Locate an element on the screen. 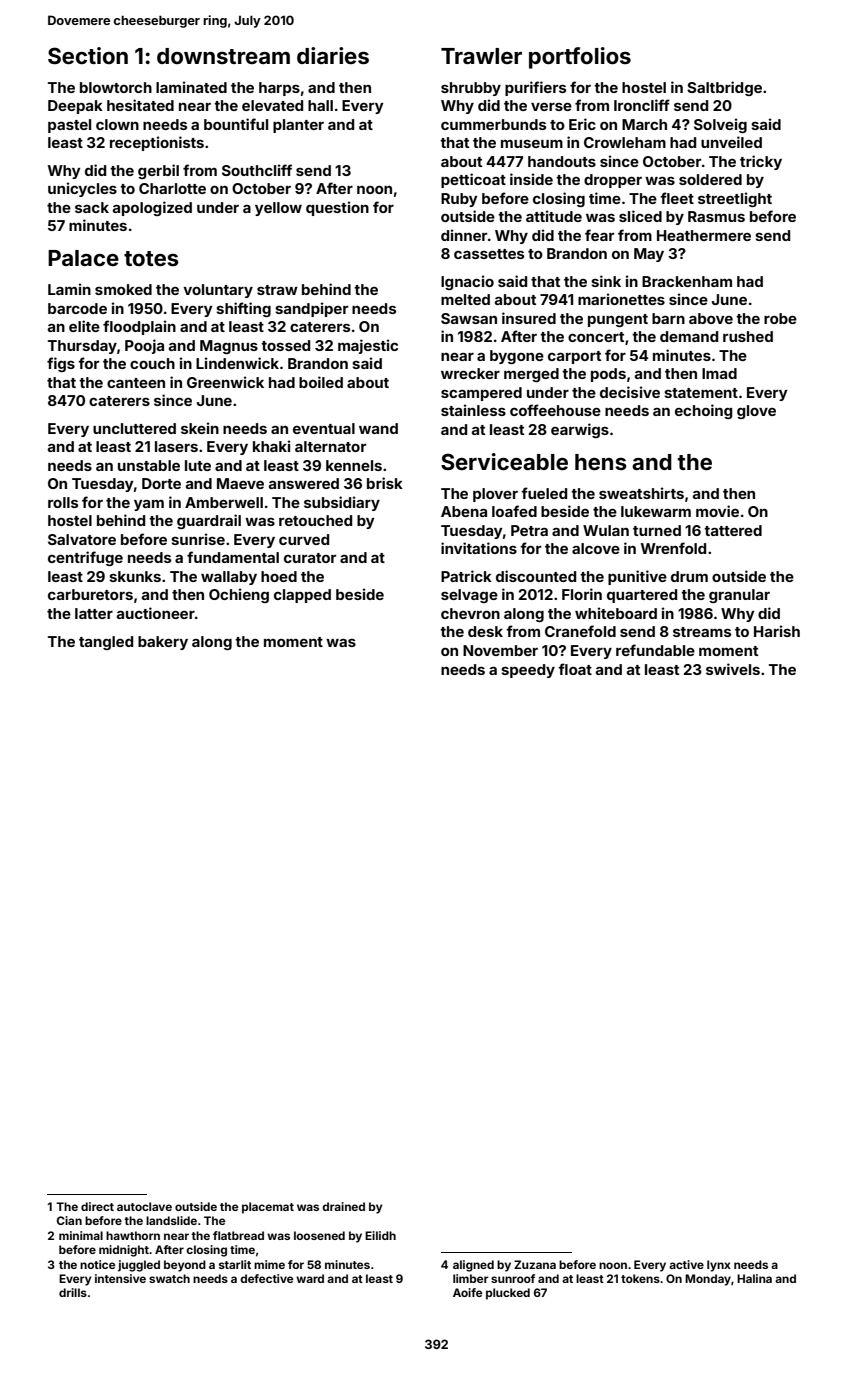  speedy is located at coordinates (528, 671).
